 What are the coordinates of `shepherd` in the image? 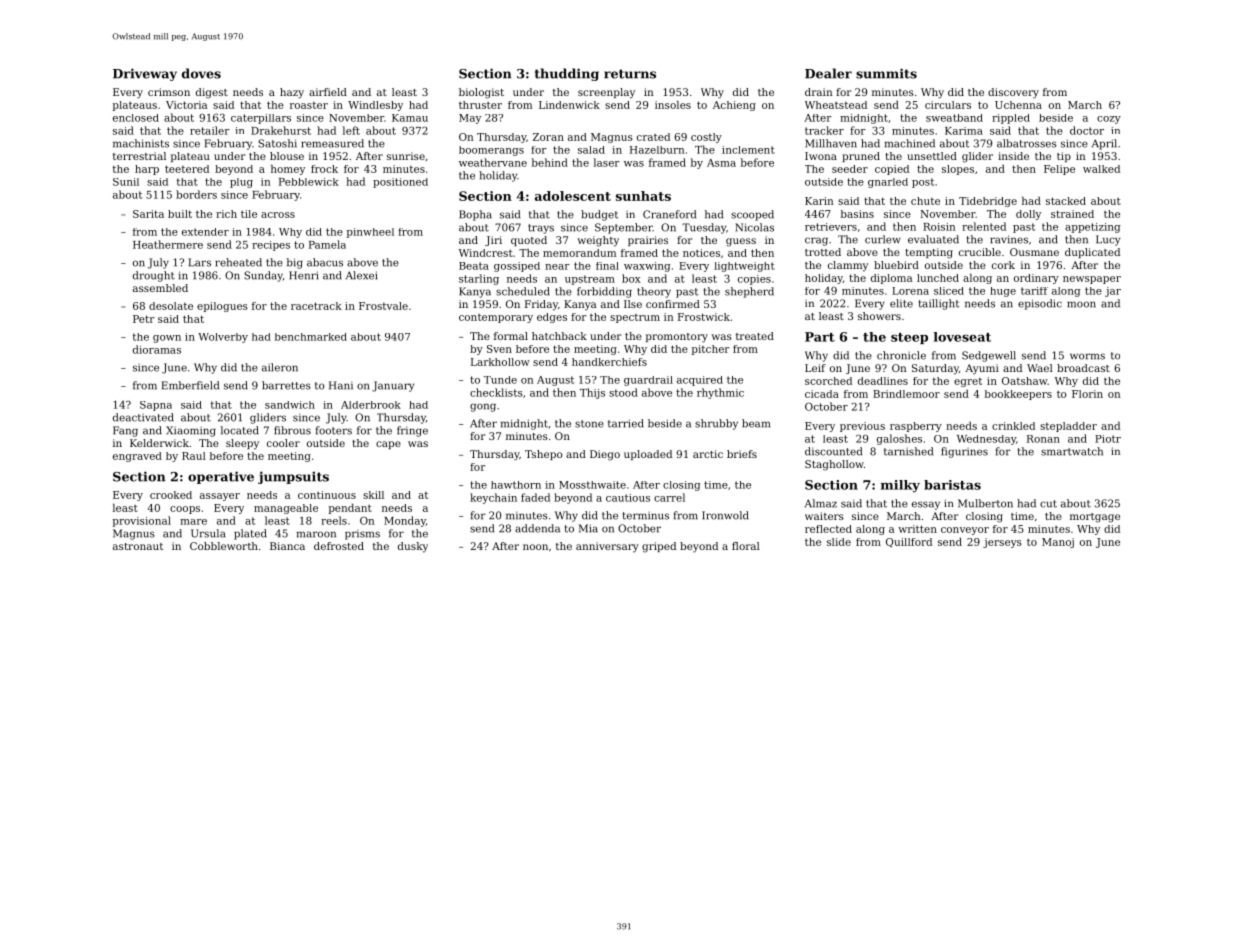 It's located at (749, 292).
